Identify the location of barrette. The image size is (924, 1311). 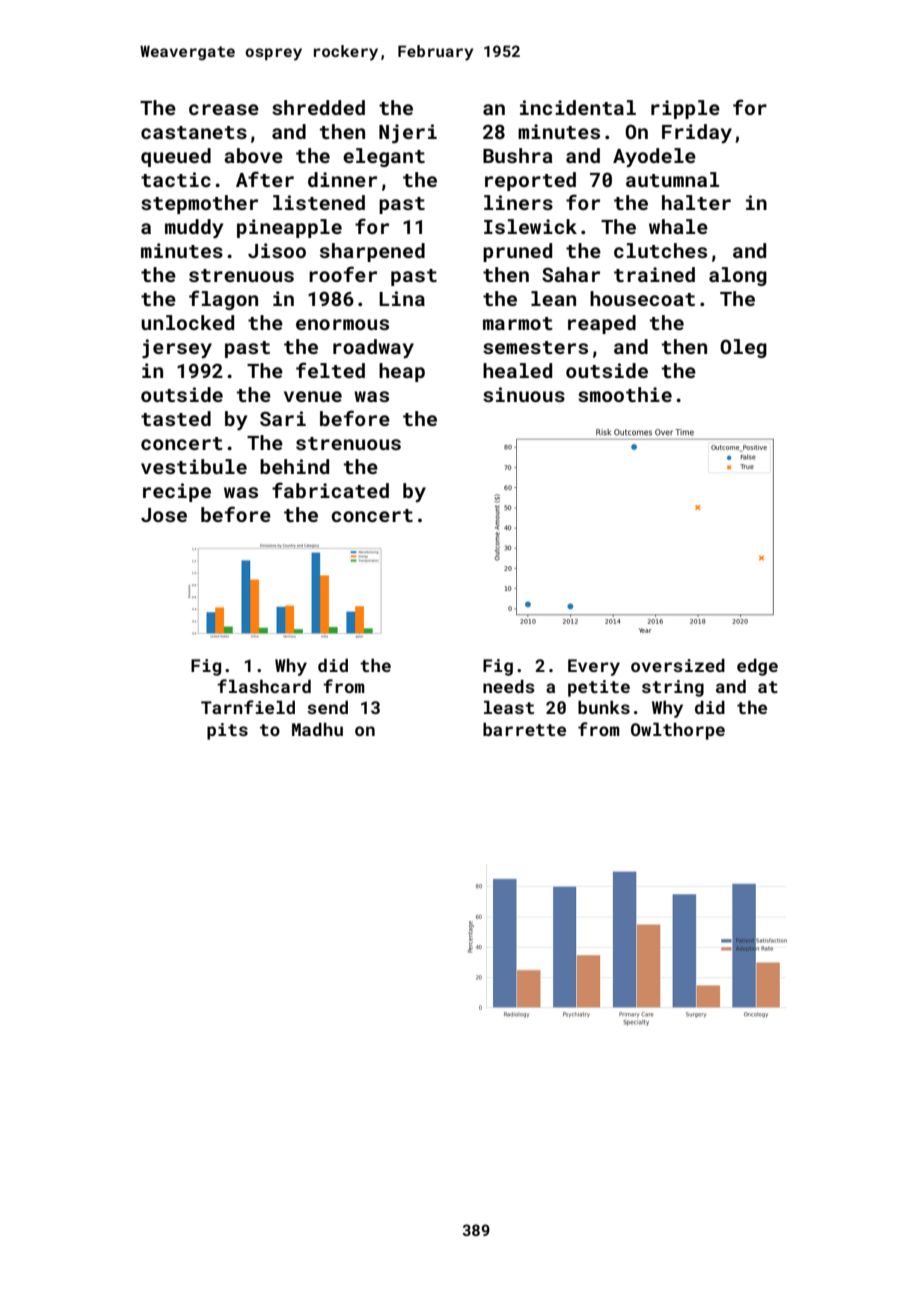
(524, 729).
